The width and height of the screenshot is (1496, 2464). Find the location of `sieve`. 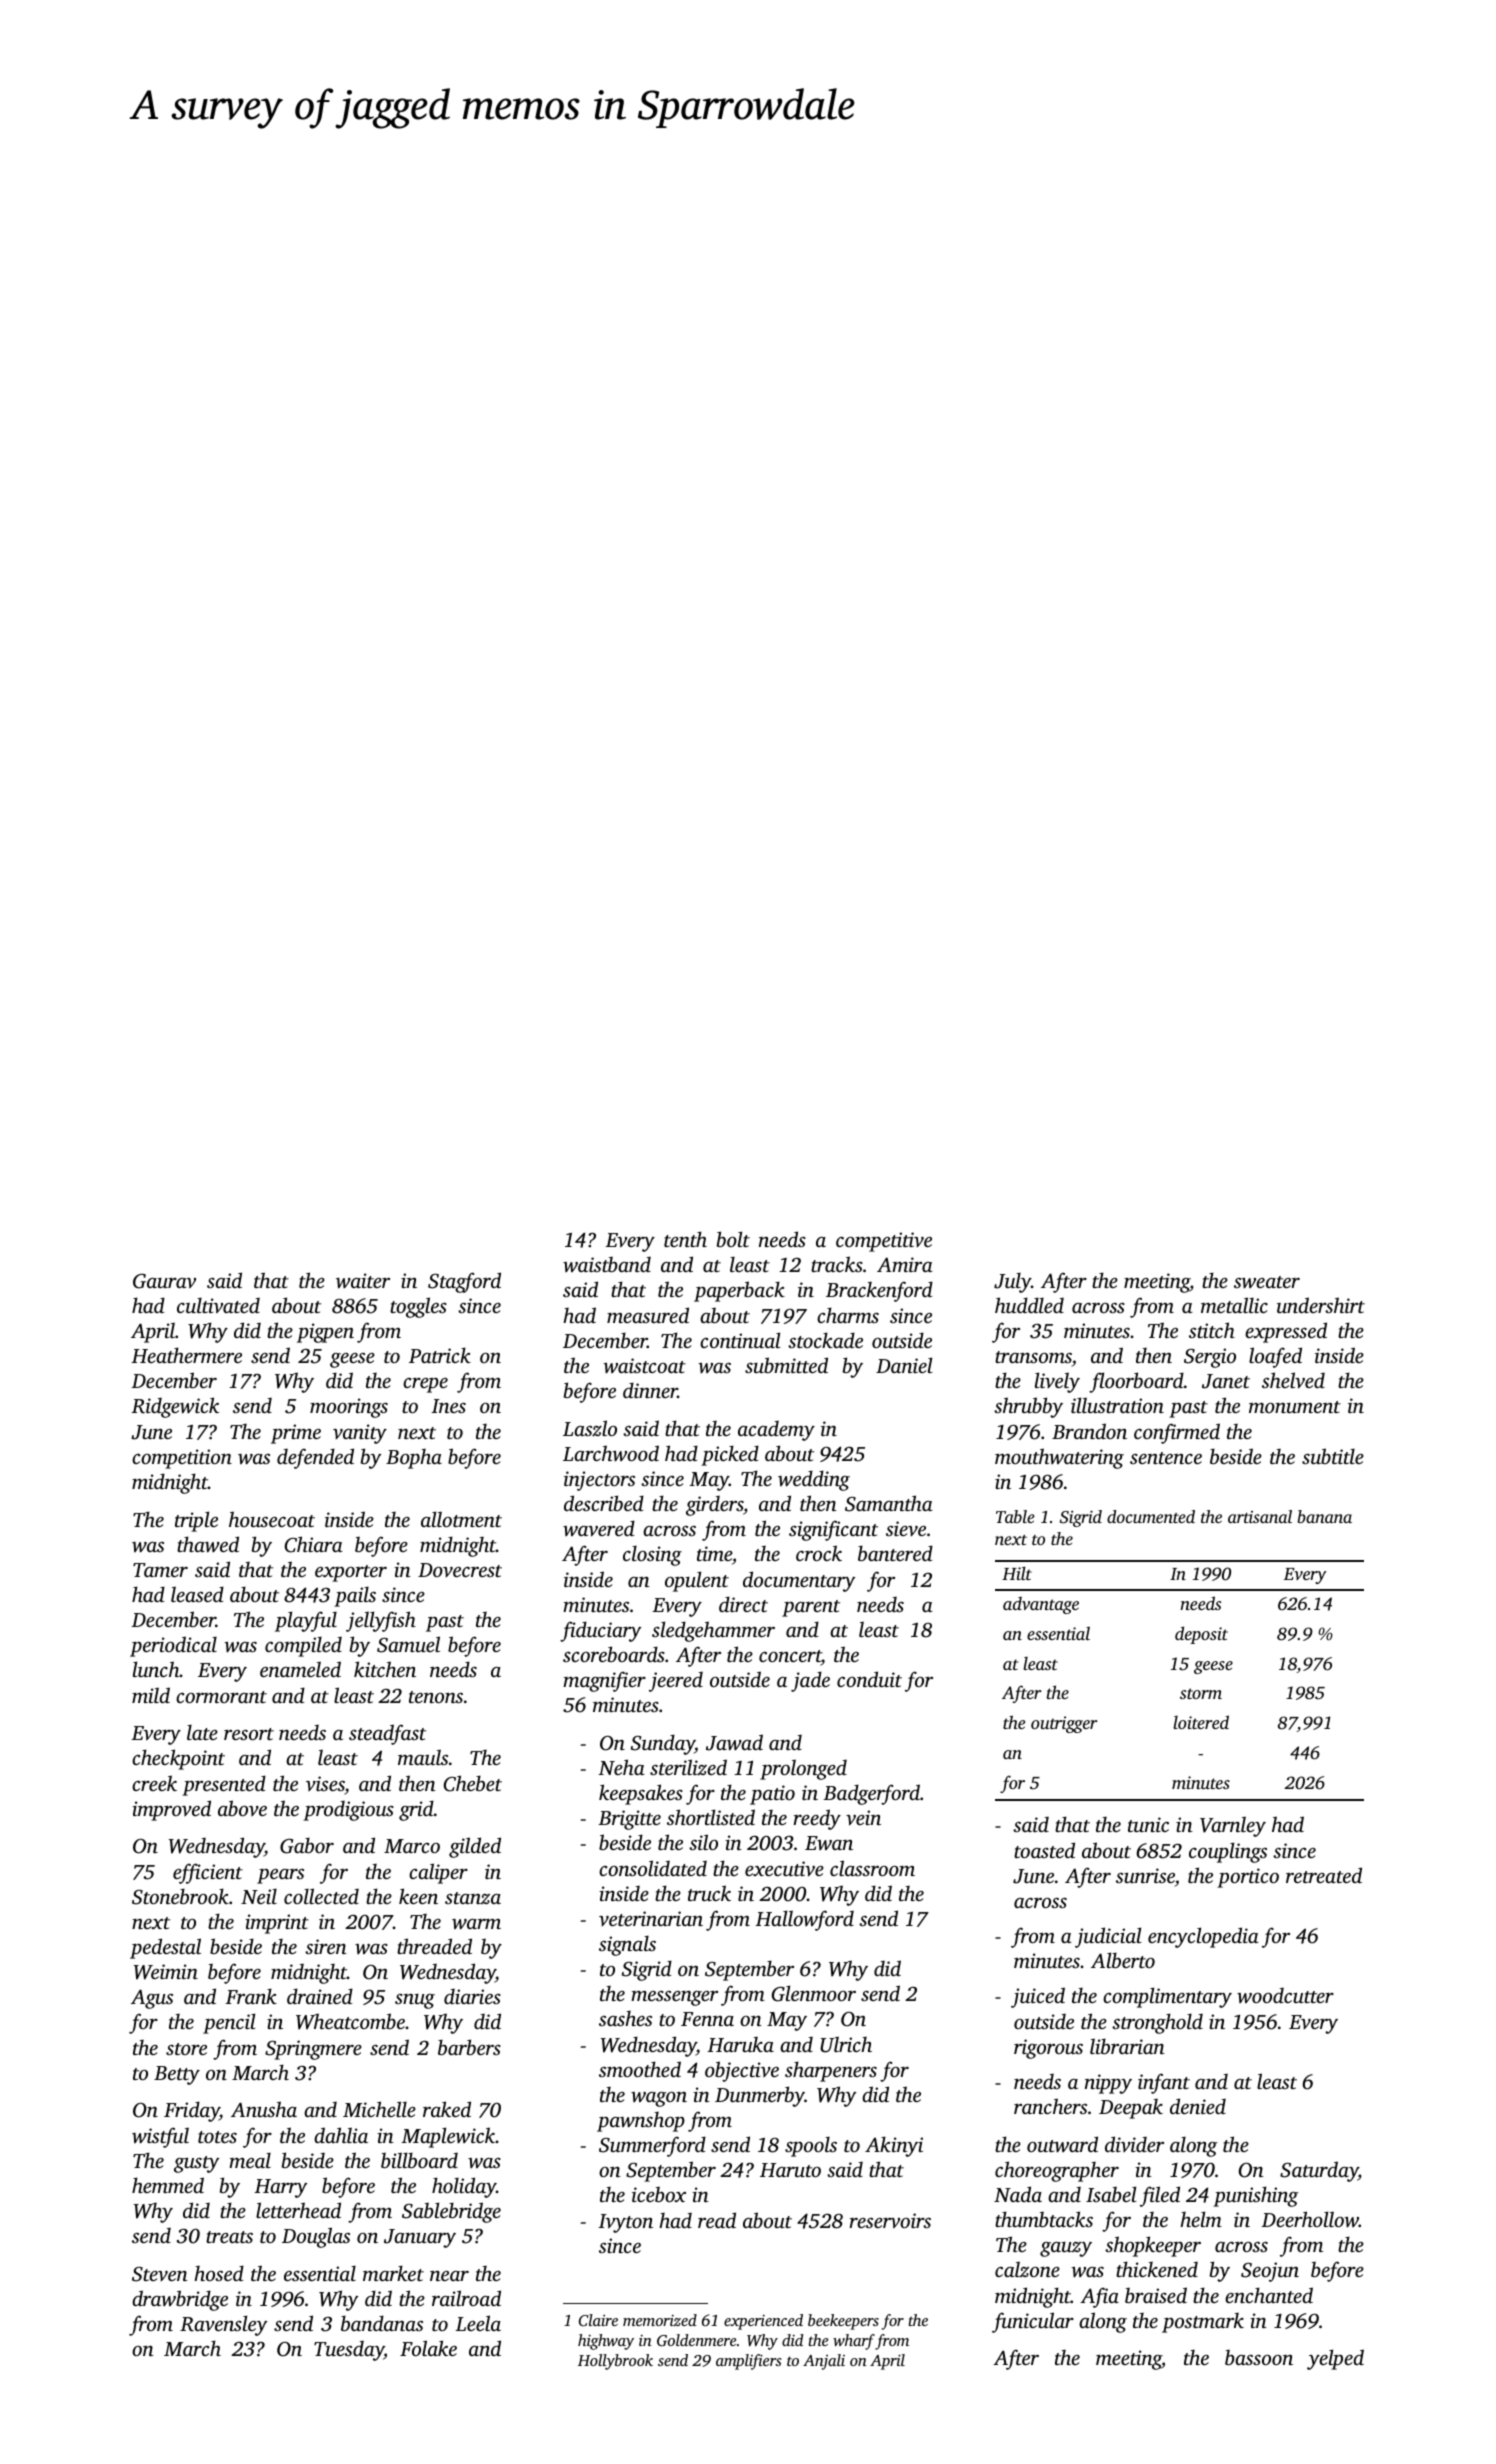

sieve is located at coordinates (906, 1528).
